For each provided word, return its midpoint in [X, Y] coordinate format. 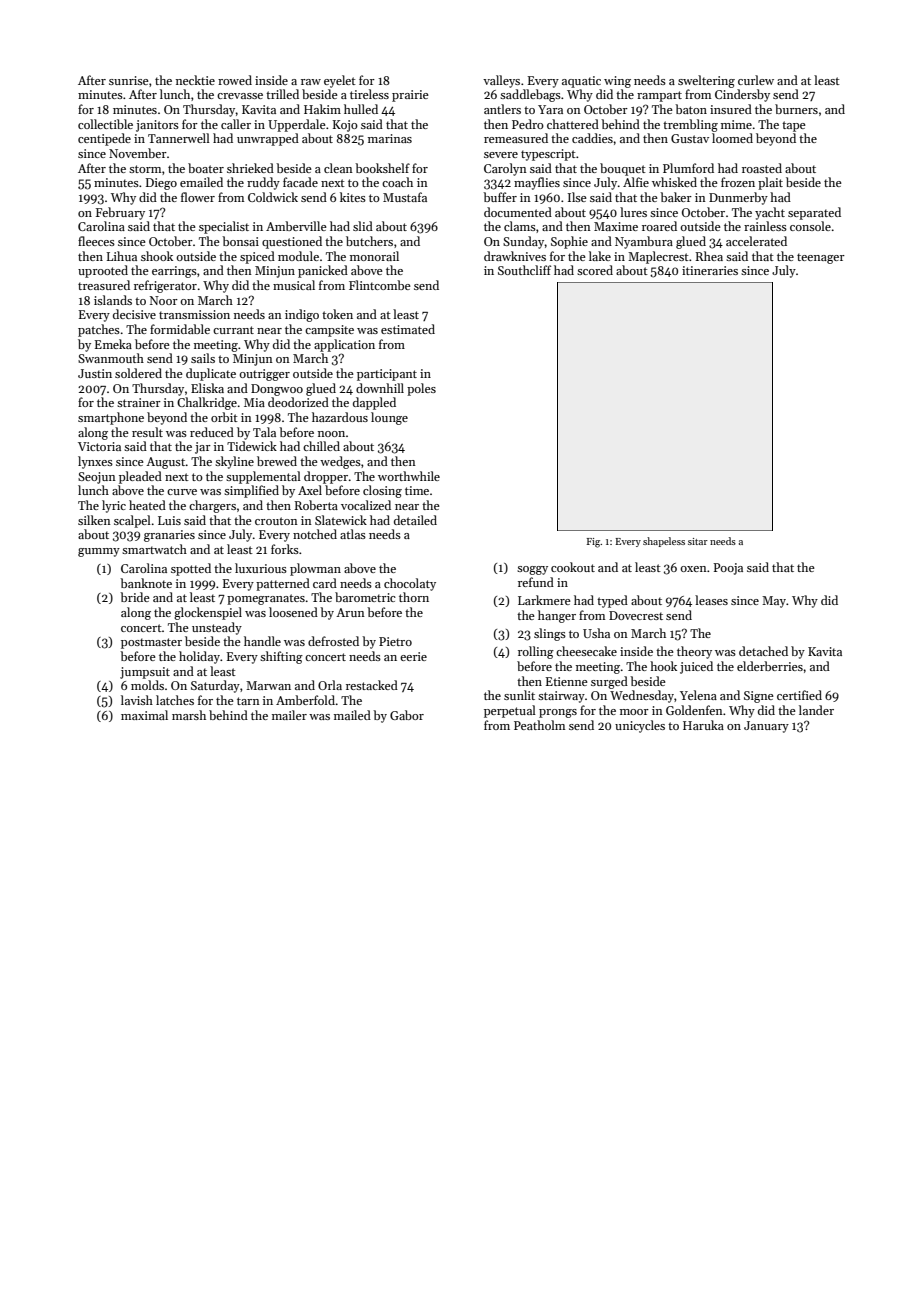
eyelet [340, 81]
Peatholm [539, 725]
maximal [144, 715]
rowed [235, 80]
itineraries [710, 270]
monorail [374, 256]
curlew [756, 80]
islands [113, 300]
